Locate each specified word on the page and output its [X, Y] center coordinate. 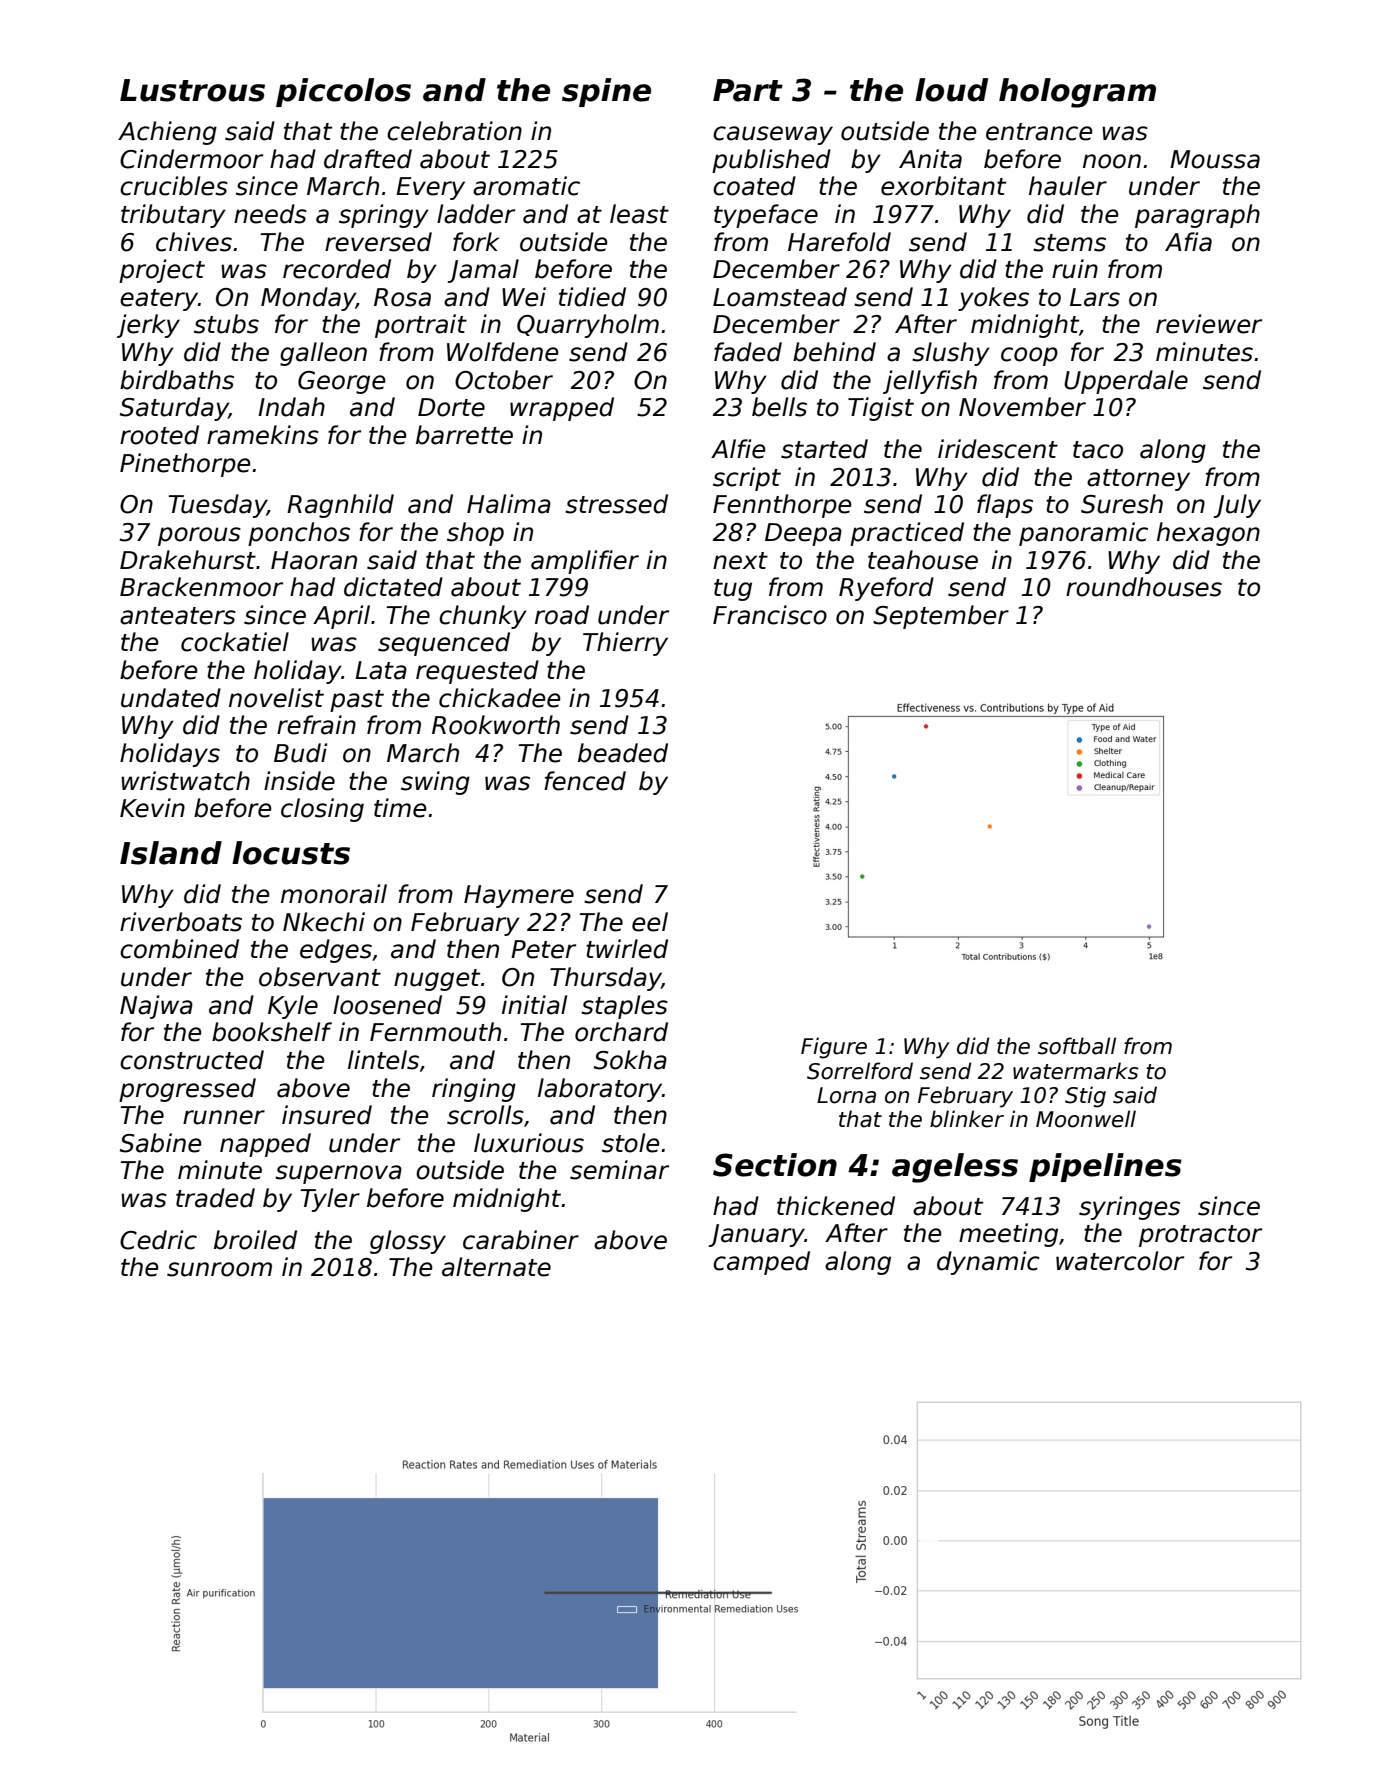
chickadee [500, 698]
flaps [1005, 506]
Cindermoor [191, 159]
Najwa [156, 1007]
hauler [1068, 186]
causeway [773, 135]
